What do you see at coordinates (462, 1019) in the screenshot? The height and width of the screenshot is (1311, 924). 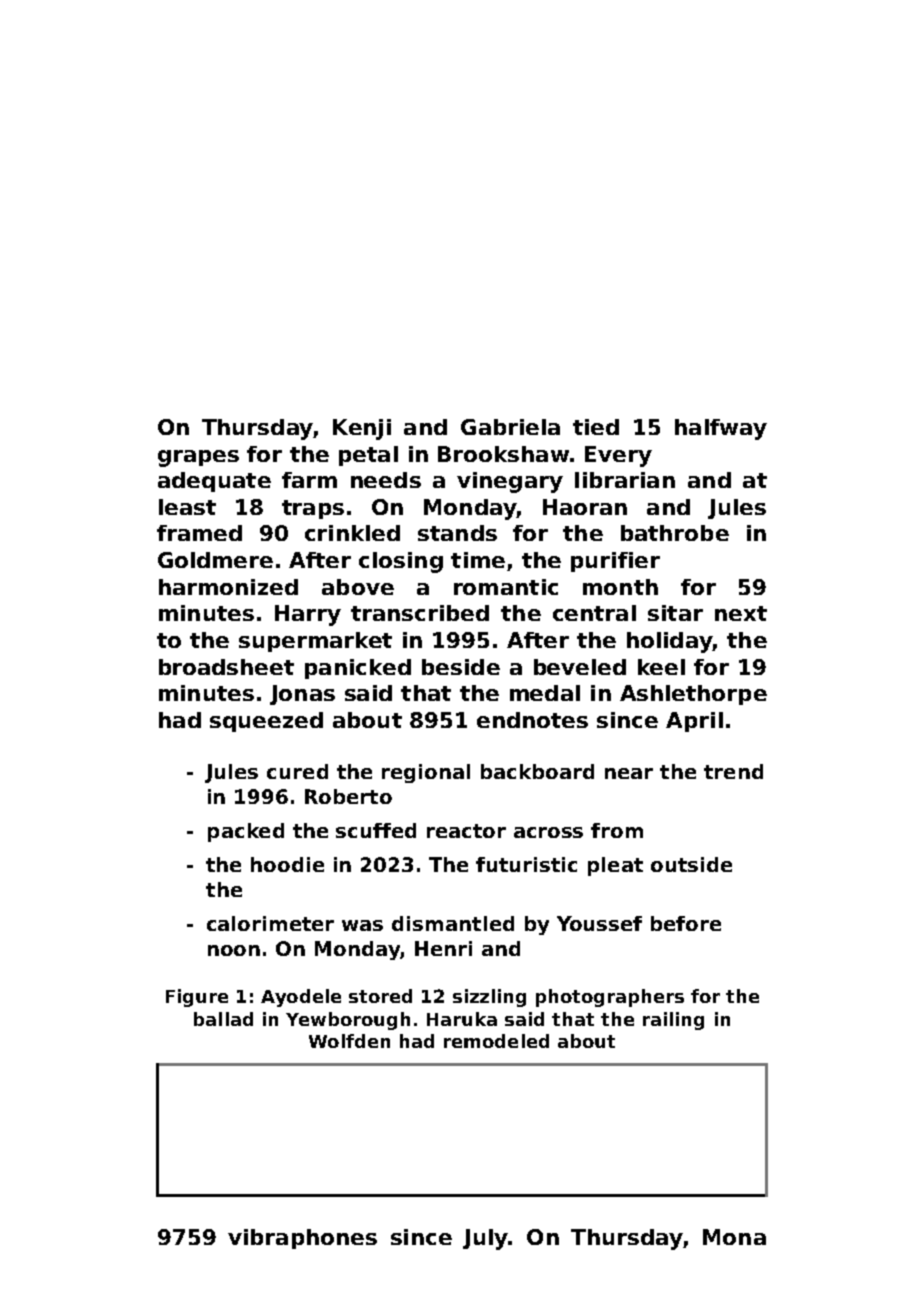 I see `Haruka` at bounding box center [462, 1019].
